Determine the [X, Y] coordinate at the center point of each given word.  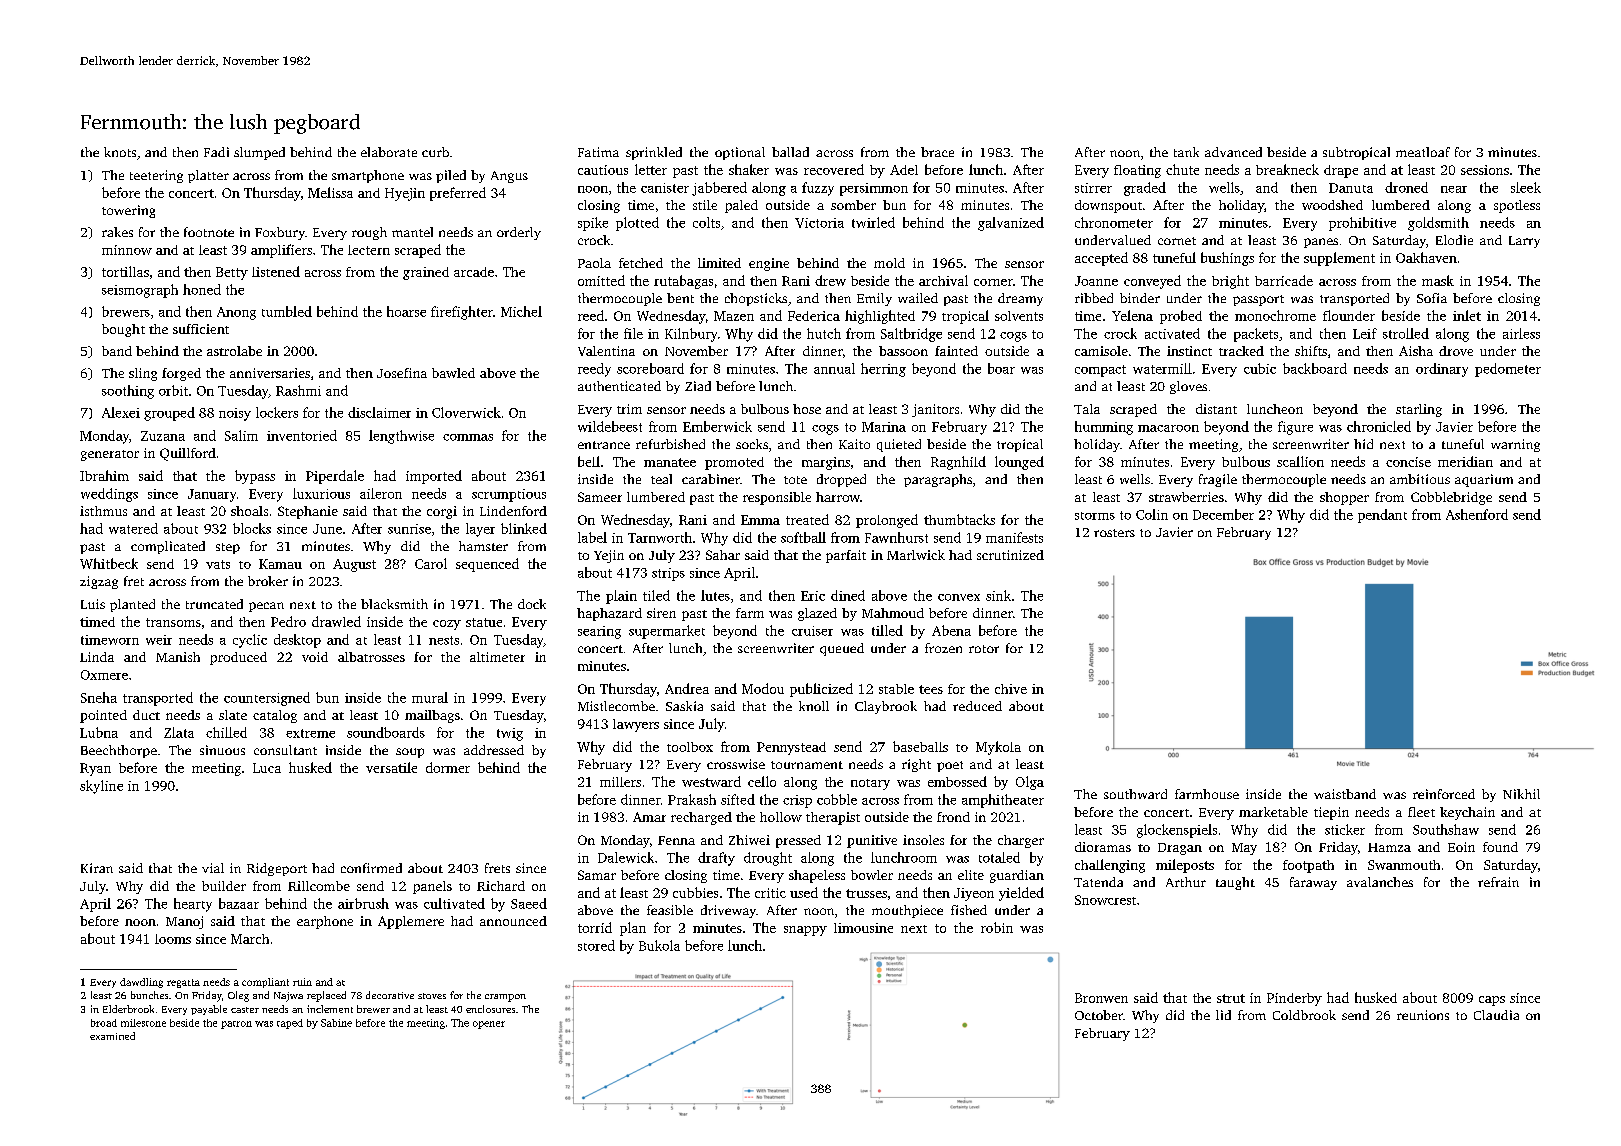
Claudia [1496, 1015]
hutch [824, 333]
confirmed [371, 868]
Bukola [659, 945]
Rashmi [298, 390]
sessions [1485, 170]
